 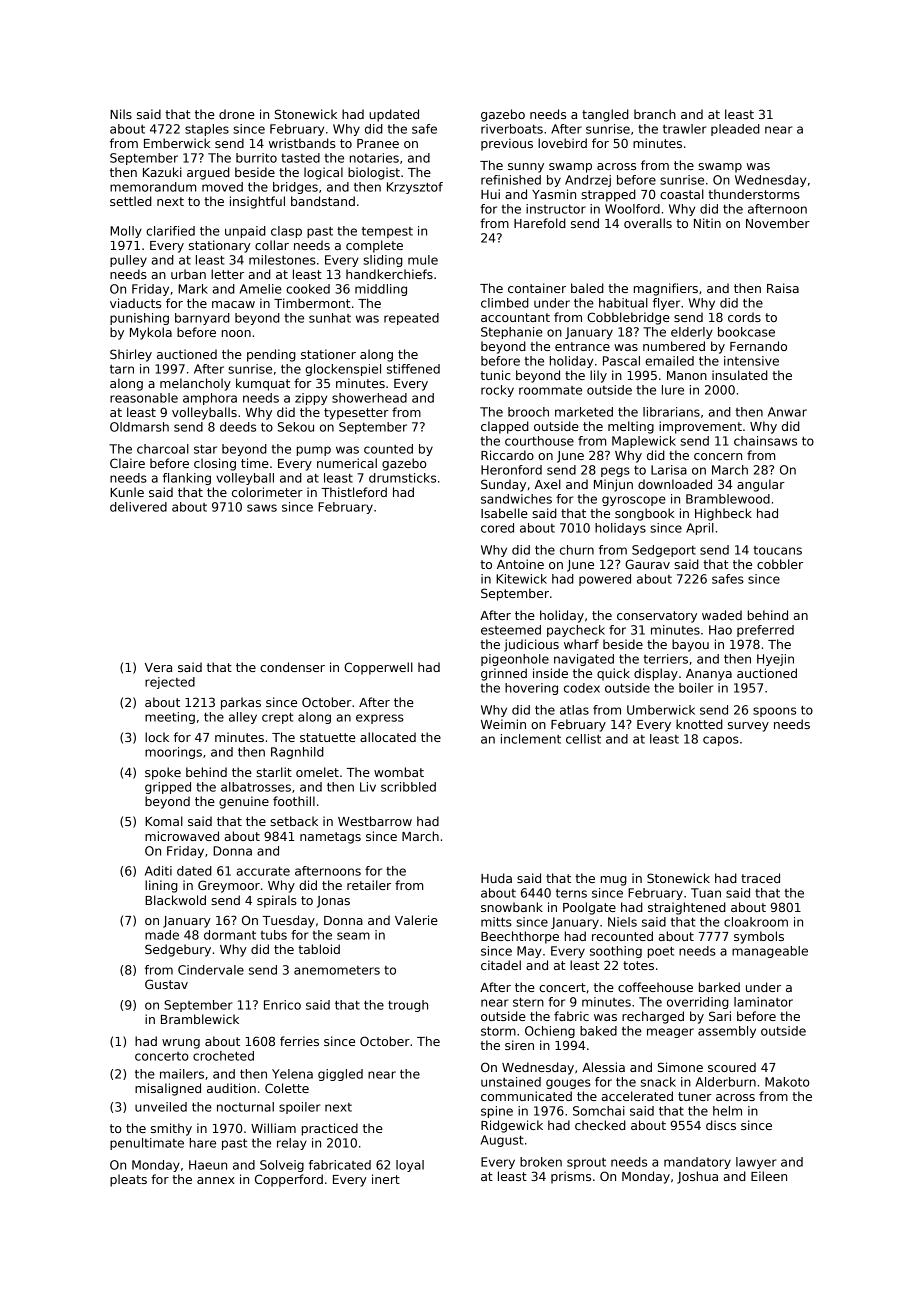 I want to click on loyal, so click(x=410, y=1166).
